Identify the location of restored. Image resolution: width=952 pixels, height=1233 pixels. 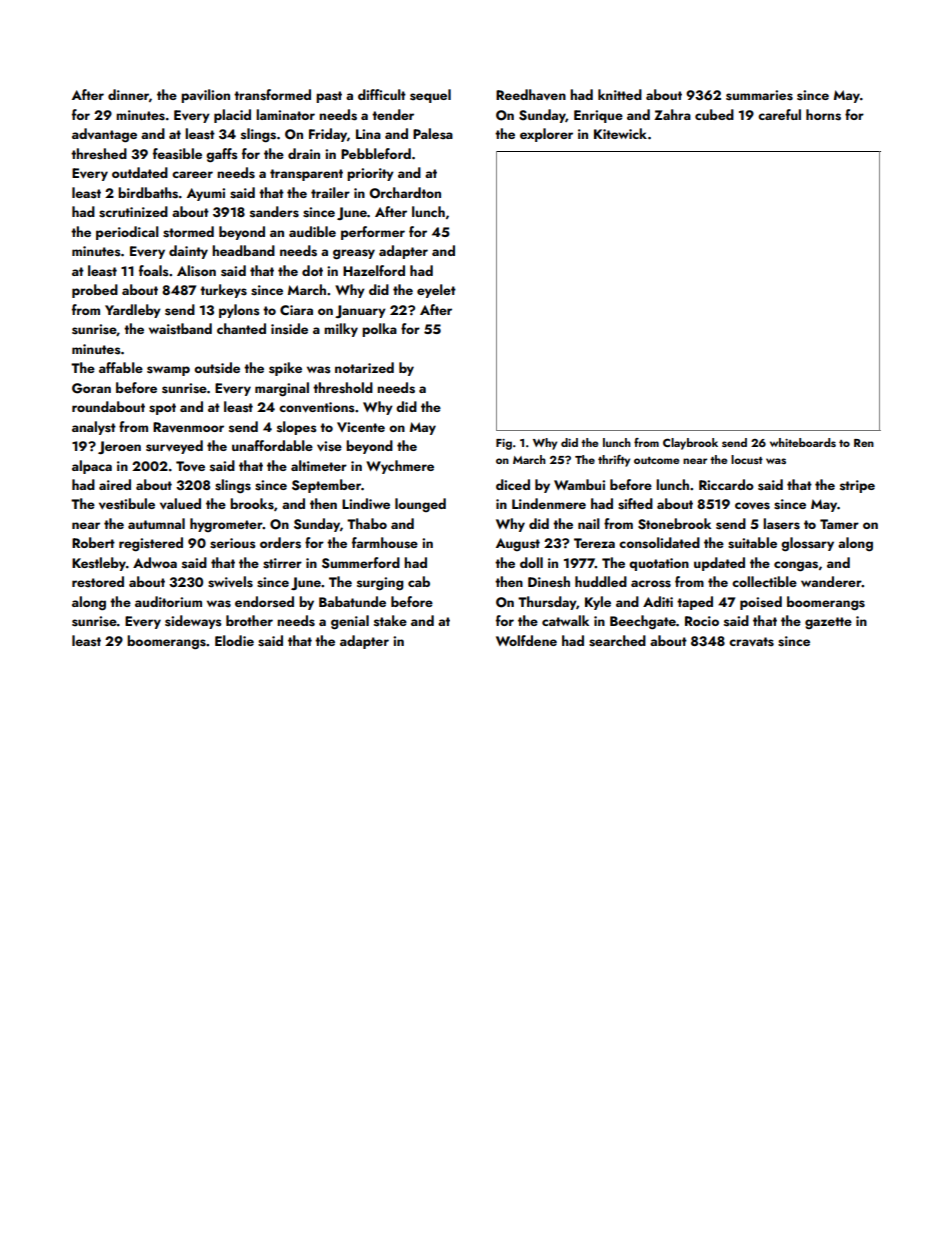
(98, 582).
